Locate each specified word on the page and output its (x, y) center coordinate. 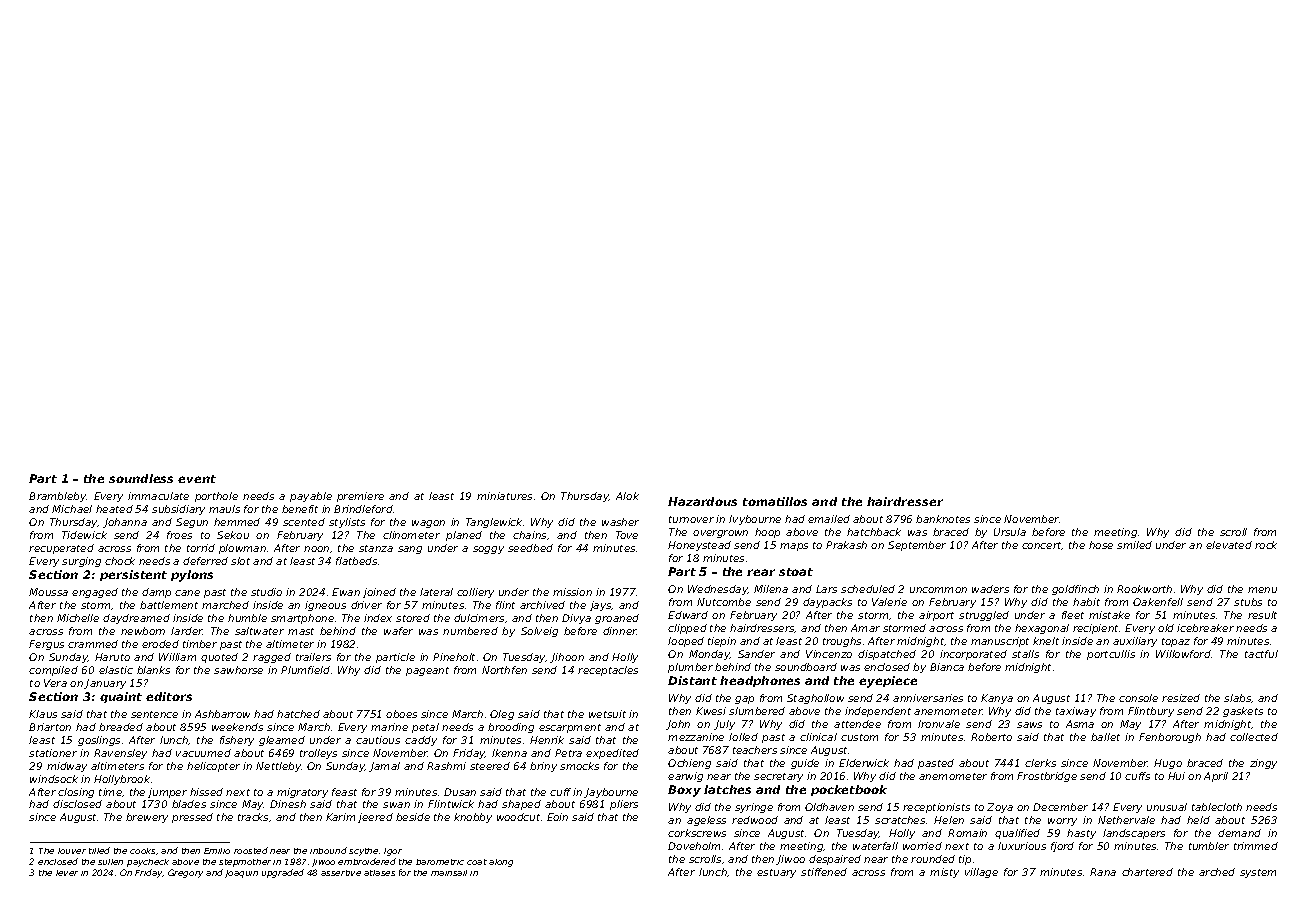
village (981, 873)
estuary (776, 873)
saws (1029, 725)
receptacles (608, 671)
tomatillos (775, 501)
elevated (1229, 545)
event (197, 479)
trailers (313, 657)
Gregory (185, 873)
